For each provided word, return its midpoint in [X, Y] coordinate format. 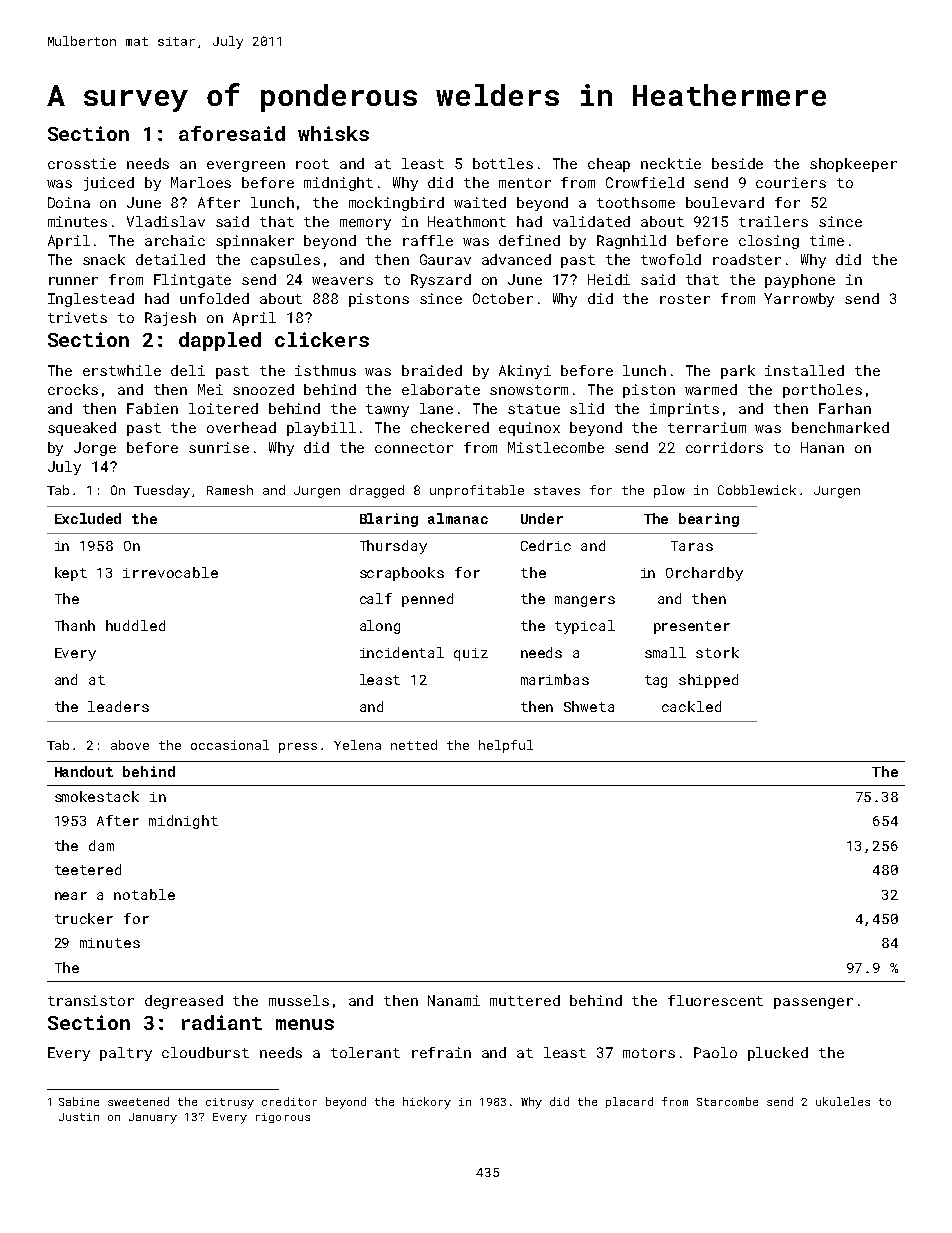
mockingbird [396, 204]
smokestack [97, 796]
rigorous [283, 1118]
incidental [402, 652]
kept [71, 574]
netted [414, 745]
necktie [671, 163]
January [153, 1118]
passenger [813, 1003]
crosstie [82, 163]
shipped [708, 681]
